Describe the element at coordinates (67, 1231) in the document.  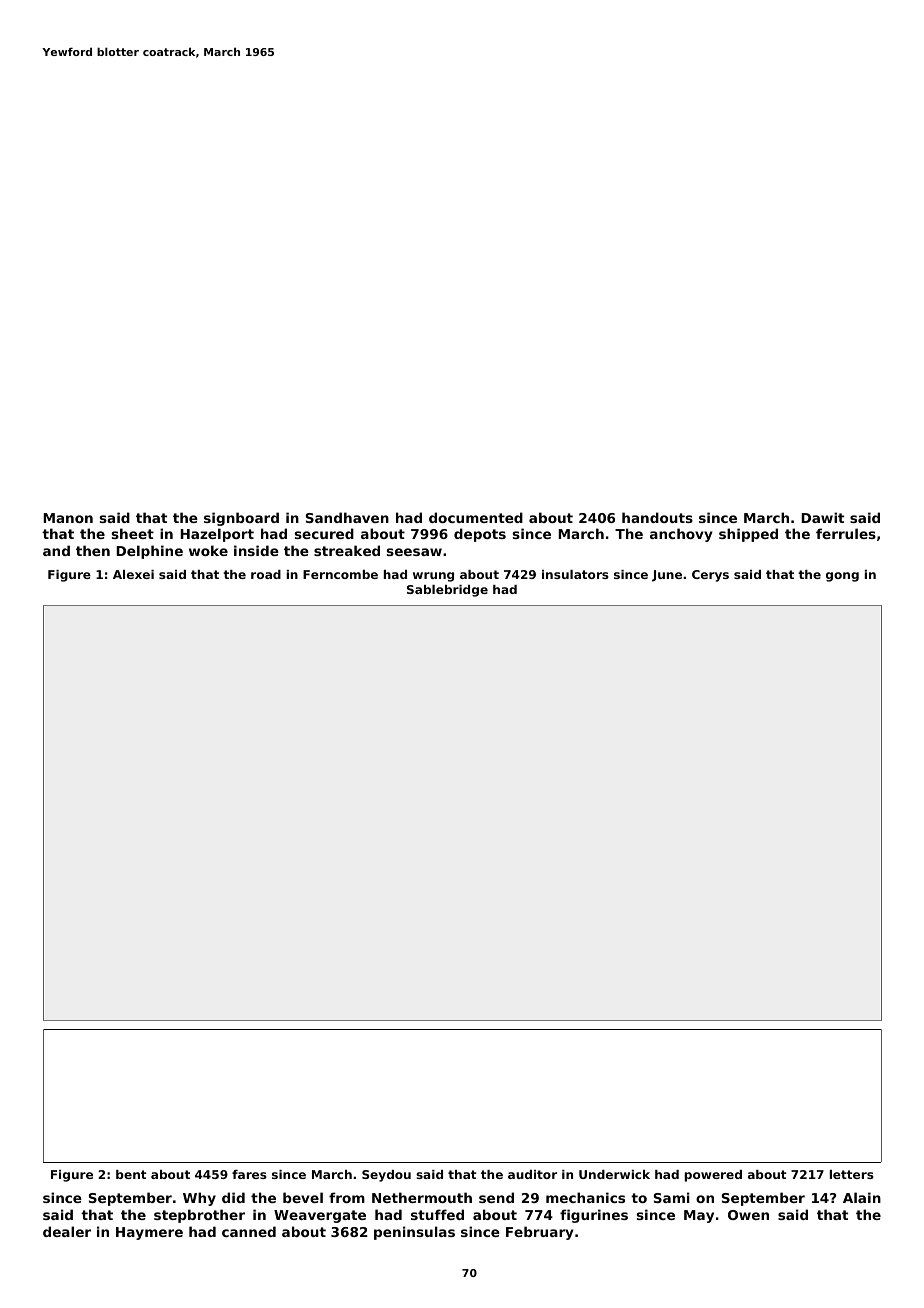
I see `dealer` at that location.
